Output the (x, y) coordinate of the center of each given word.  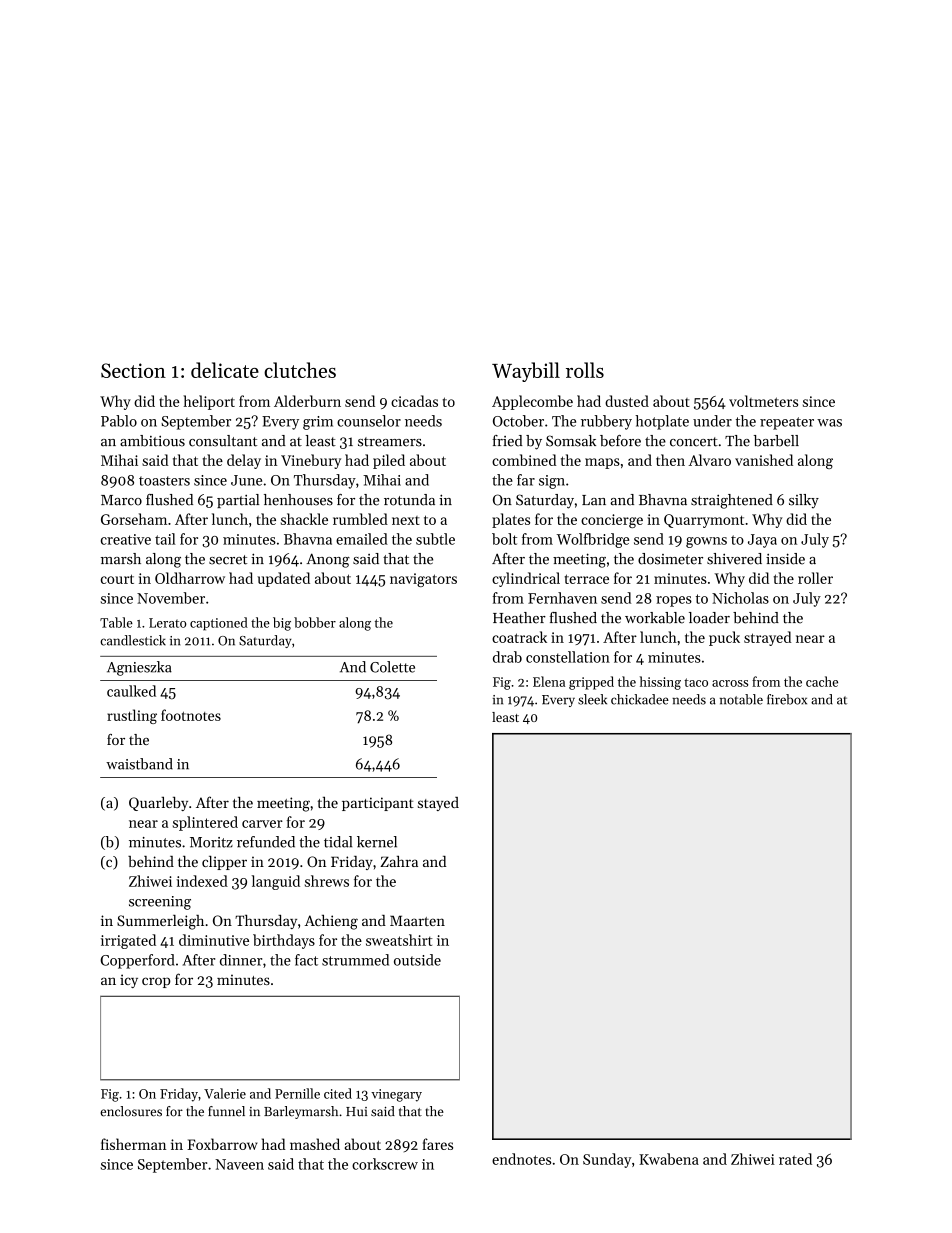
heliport (209, 402)
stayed (438, 804)
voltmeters (763, 401)
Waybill (526, 372)
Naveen (239, 1164)
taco (696, 682)
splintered (205, 823)
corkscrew (385, 1164)
